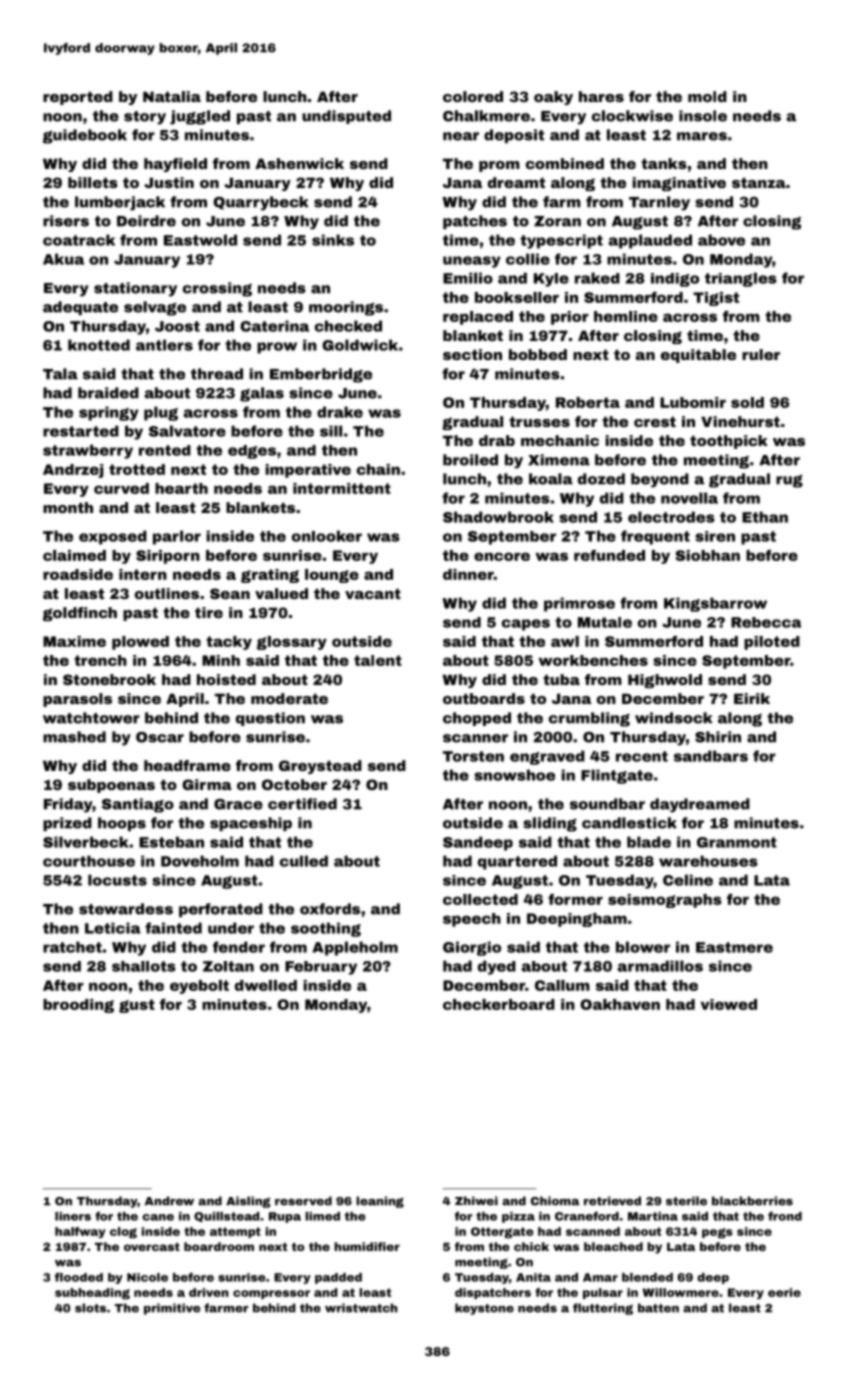 The height and width of the document is (1400, 849). Describe the element at coordinates (761, 354) in the document. I see `ruler` at that location.
